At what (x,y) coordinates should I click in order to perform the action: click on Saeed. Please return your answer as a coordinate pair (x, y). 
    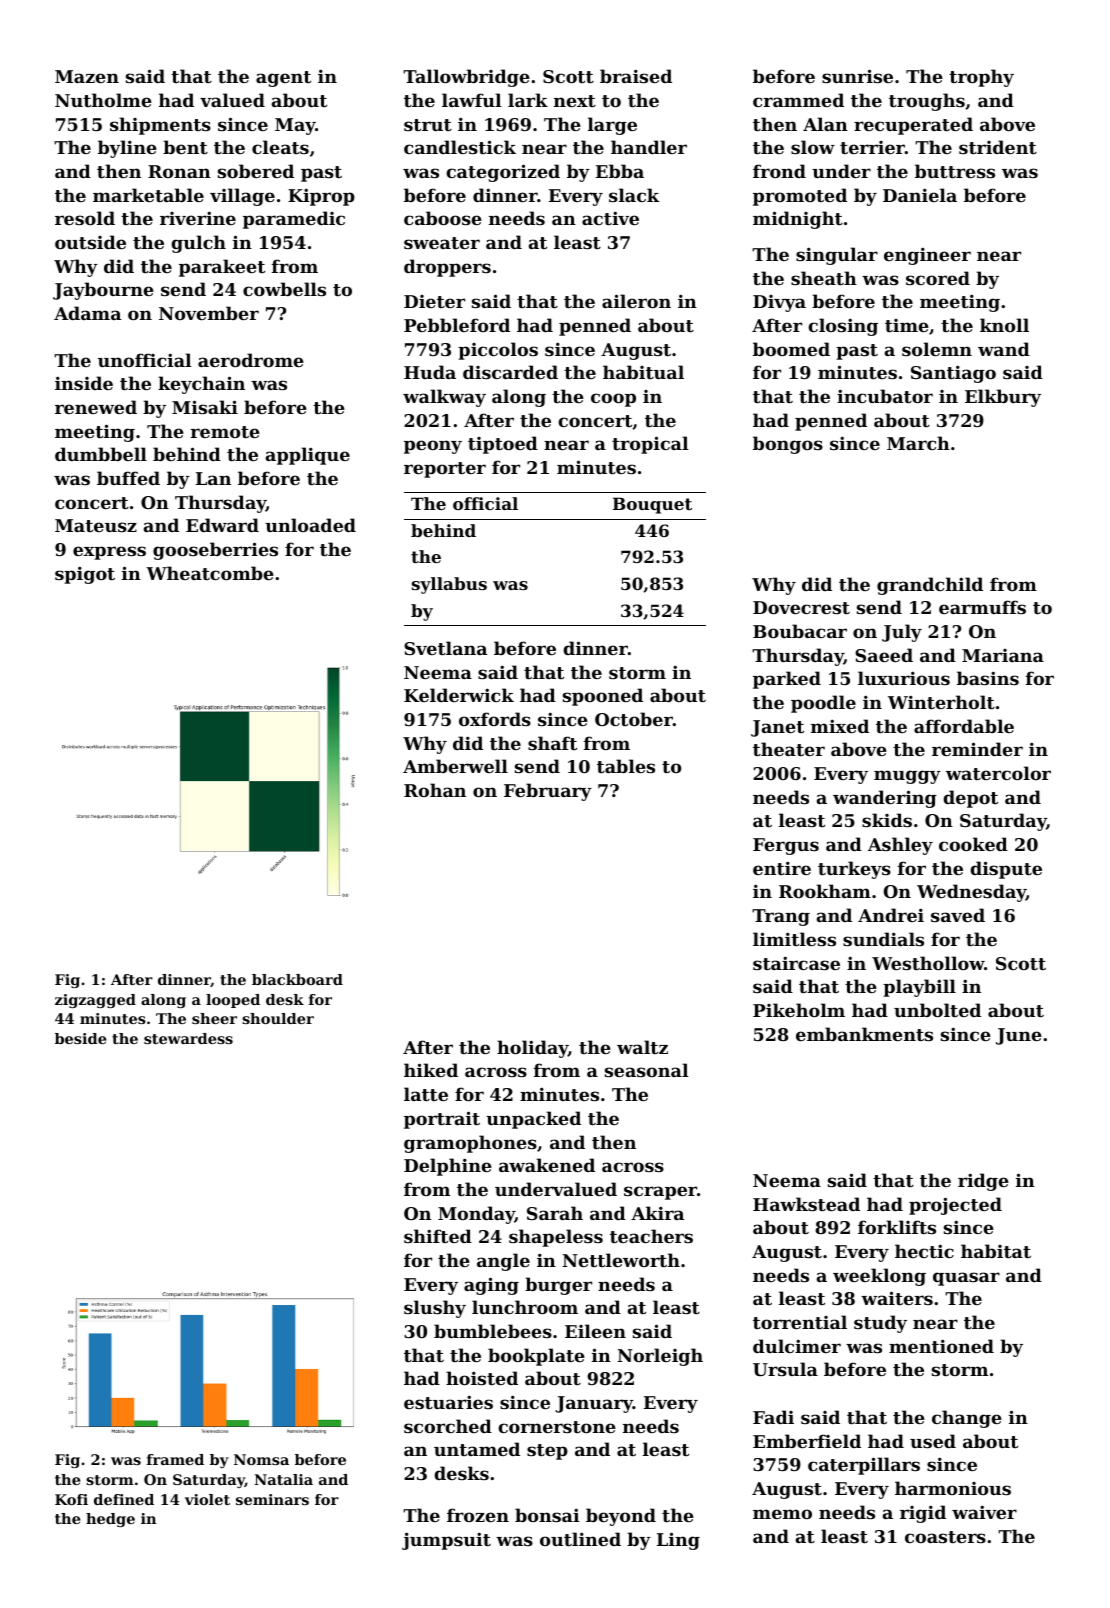
    Looking at the image, I should click on (884, 655).
